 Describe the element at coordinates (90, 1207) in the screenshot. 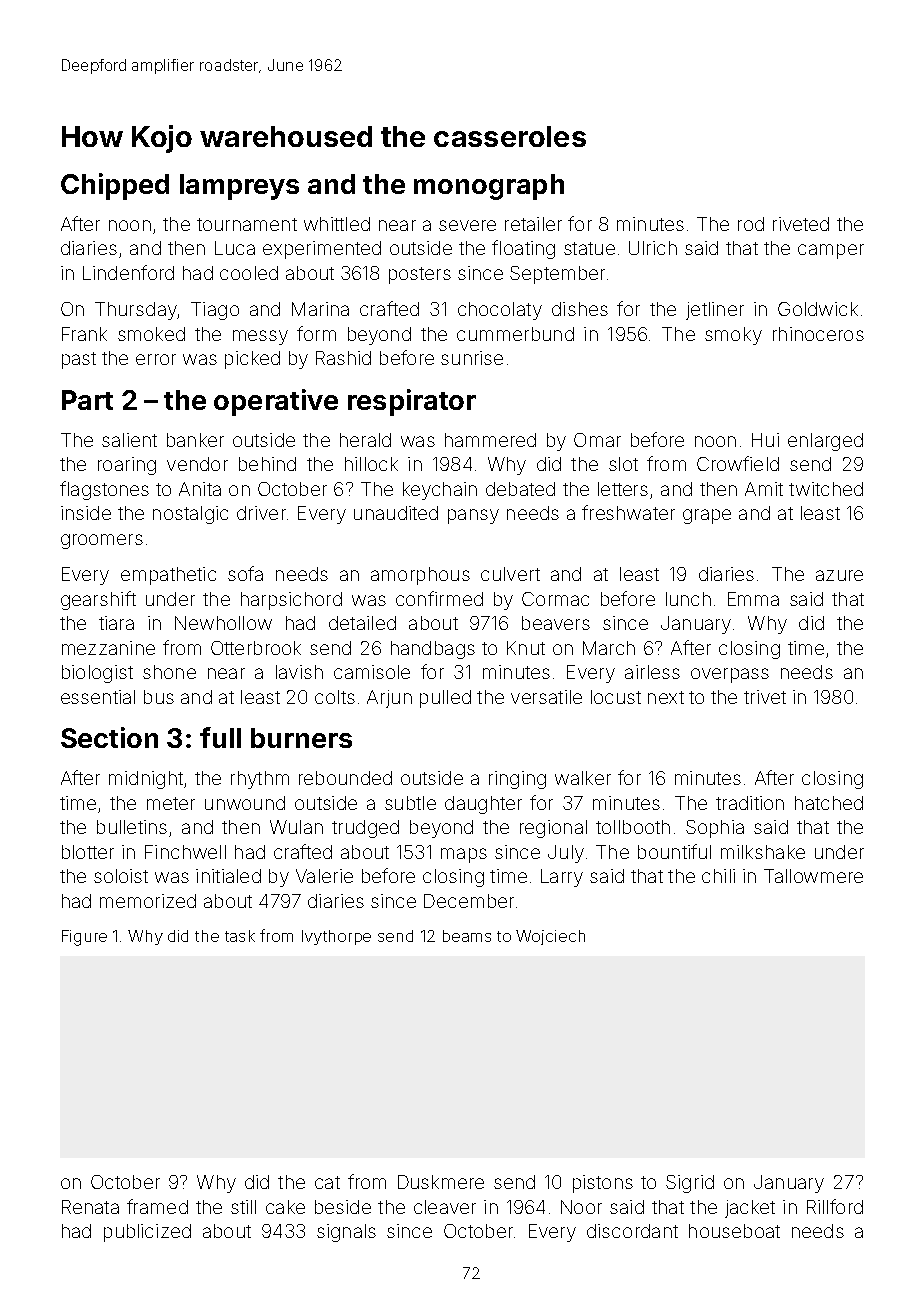

I see `Renata` at that location.
